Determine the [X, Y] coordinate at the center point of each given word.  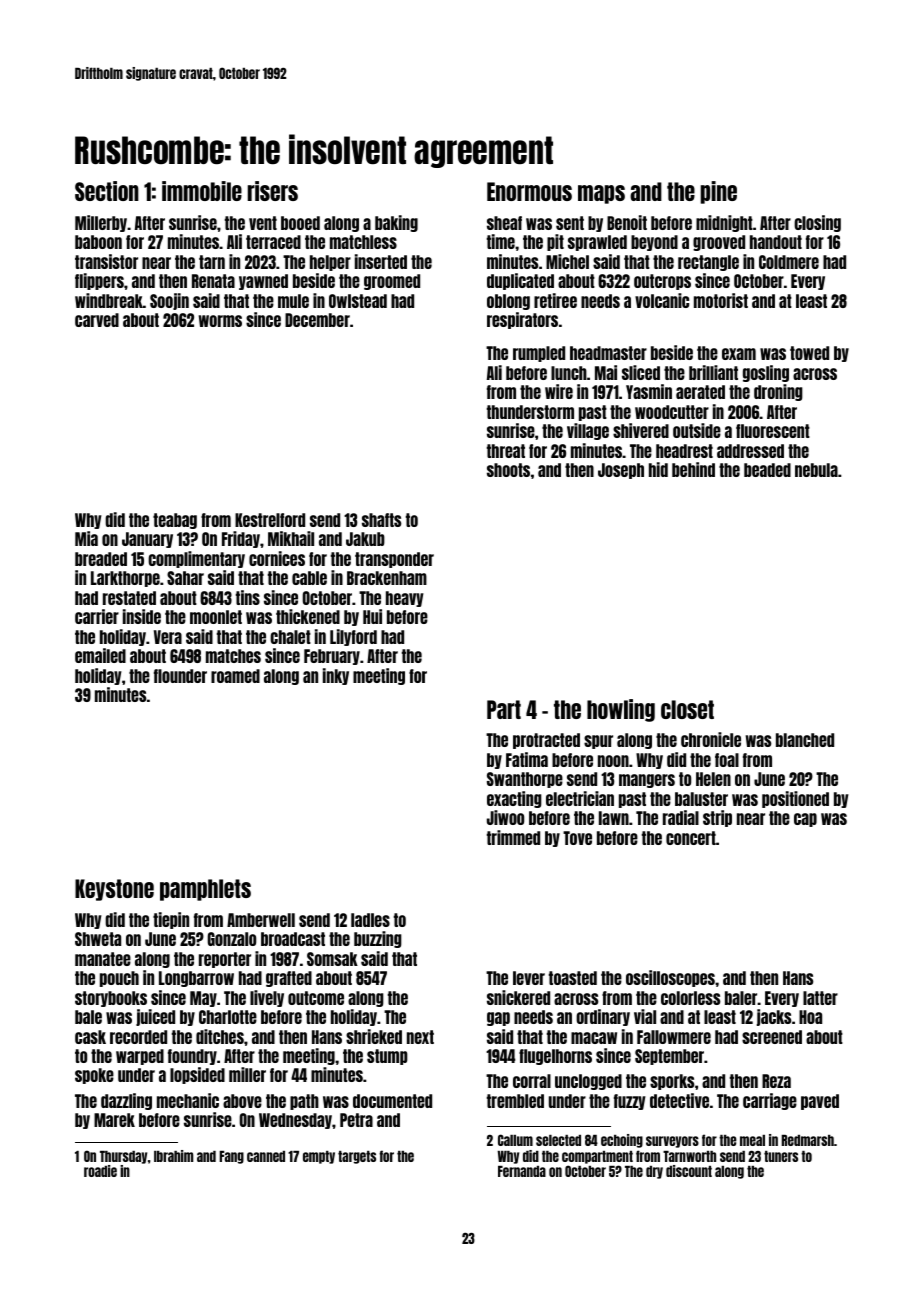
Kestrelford [270, 520]
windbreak [109, 300]
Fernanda [522, 1171]
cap [805, 820]
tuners [781, 1156]
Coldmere [789, 262]
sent [570, 223]
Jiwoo [505, 817]
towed [809, 353]
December [317, 320]
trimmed [513, 837]
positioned [795, 799]
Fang [231, 1157]
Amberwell [261, 920]
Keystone [114, 890]
